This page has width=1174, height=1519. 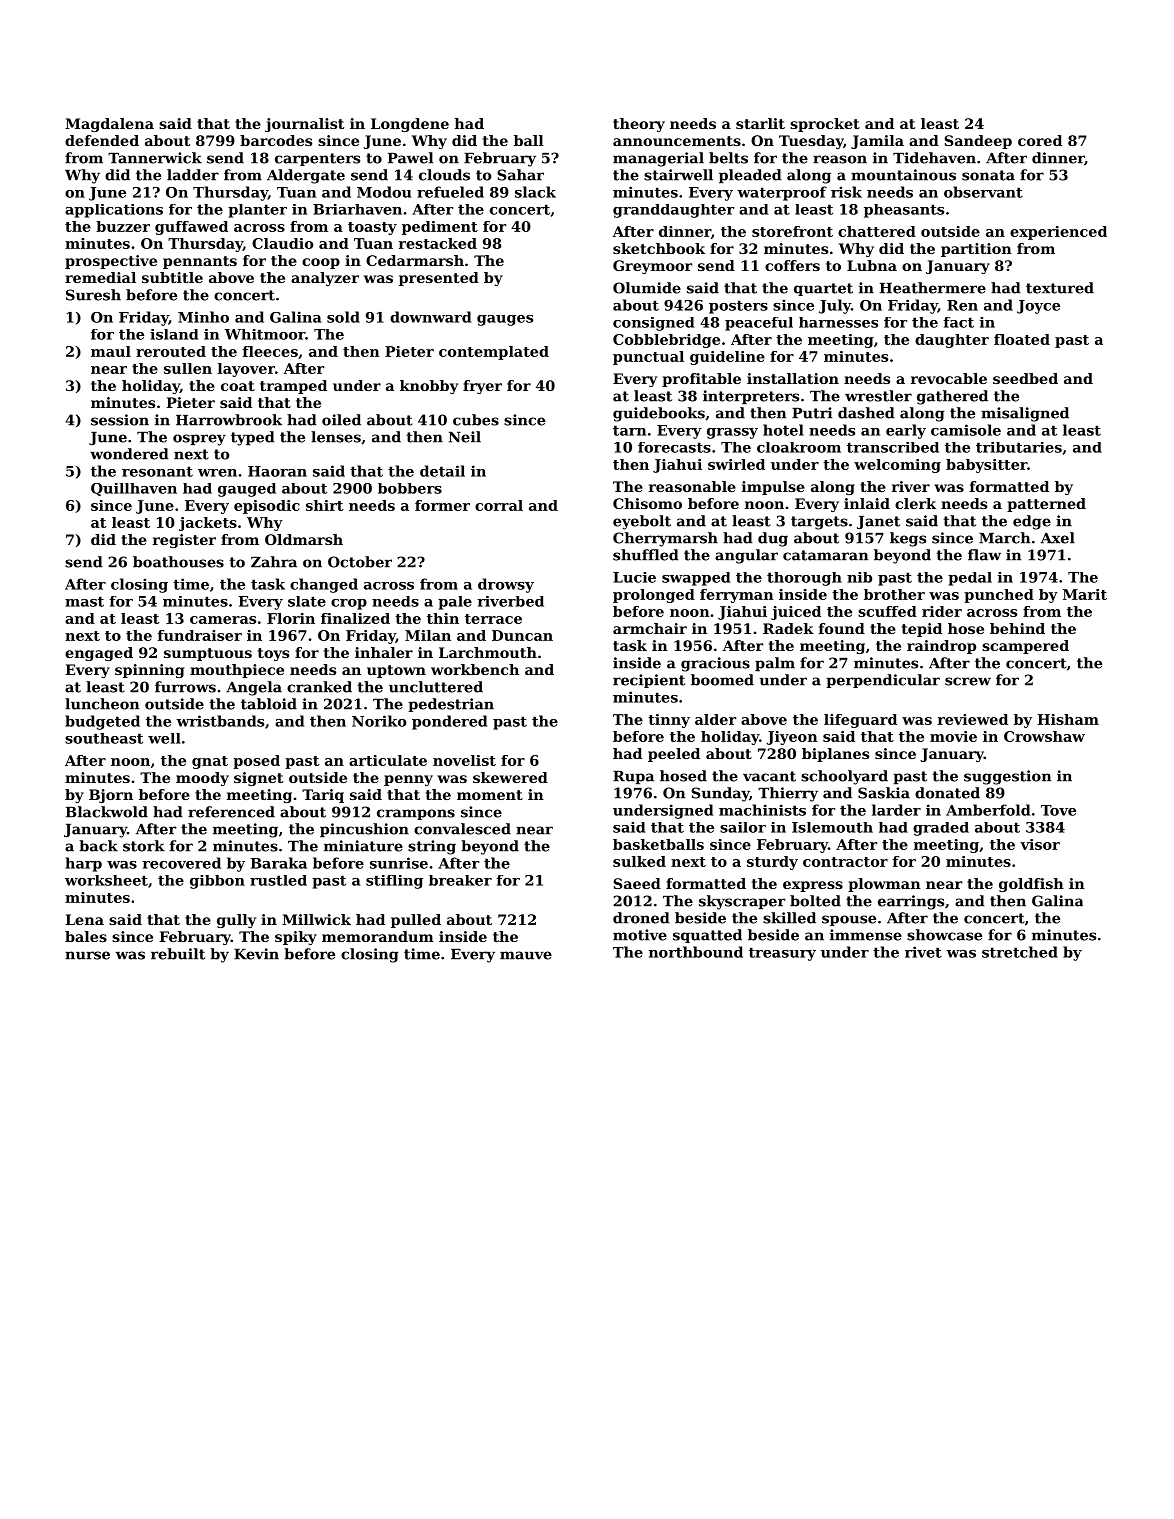 What do you see at coordinates (86, 936) in the page?
I see `bales` at bounding box center [86, 936].
